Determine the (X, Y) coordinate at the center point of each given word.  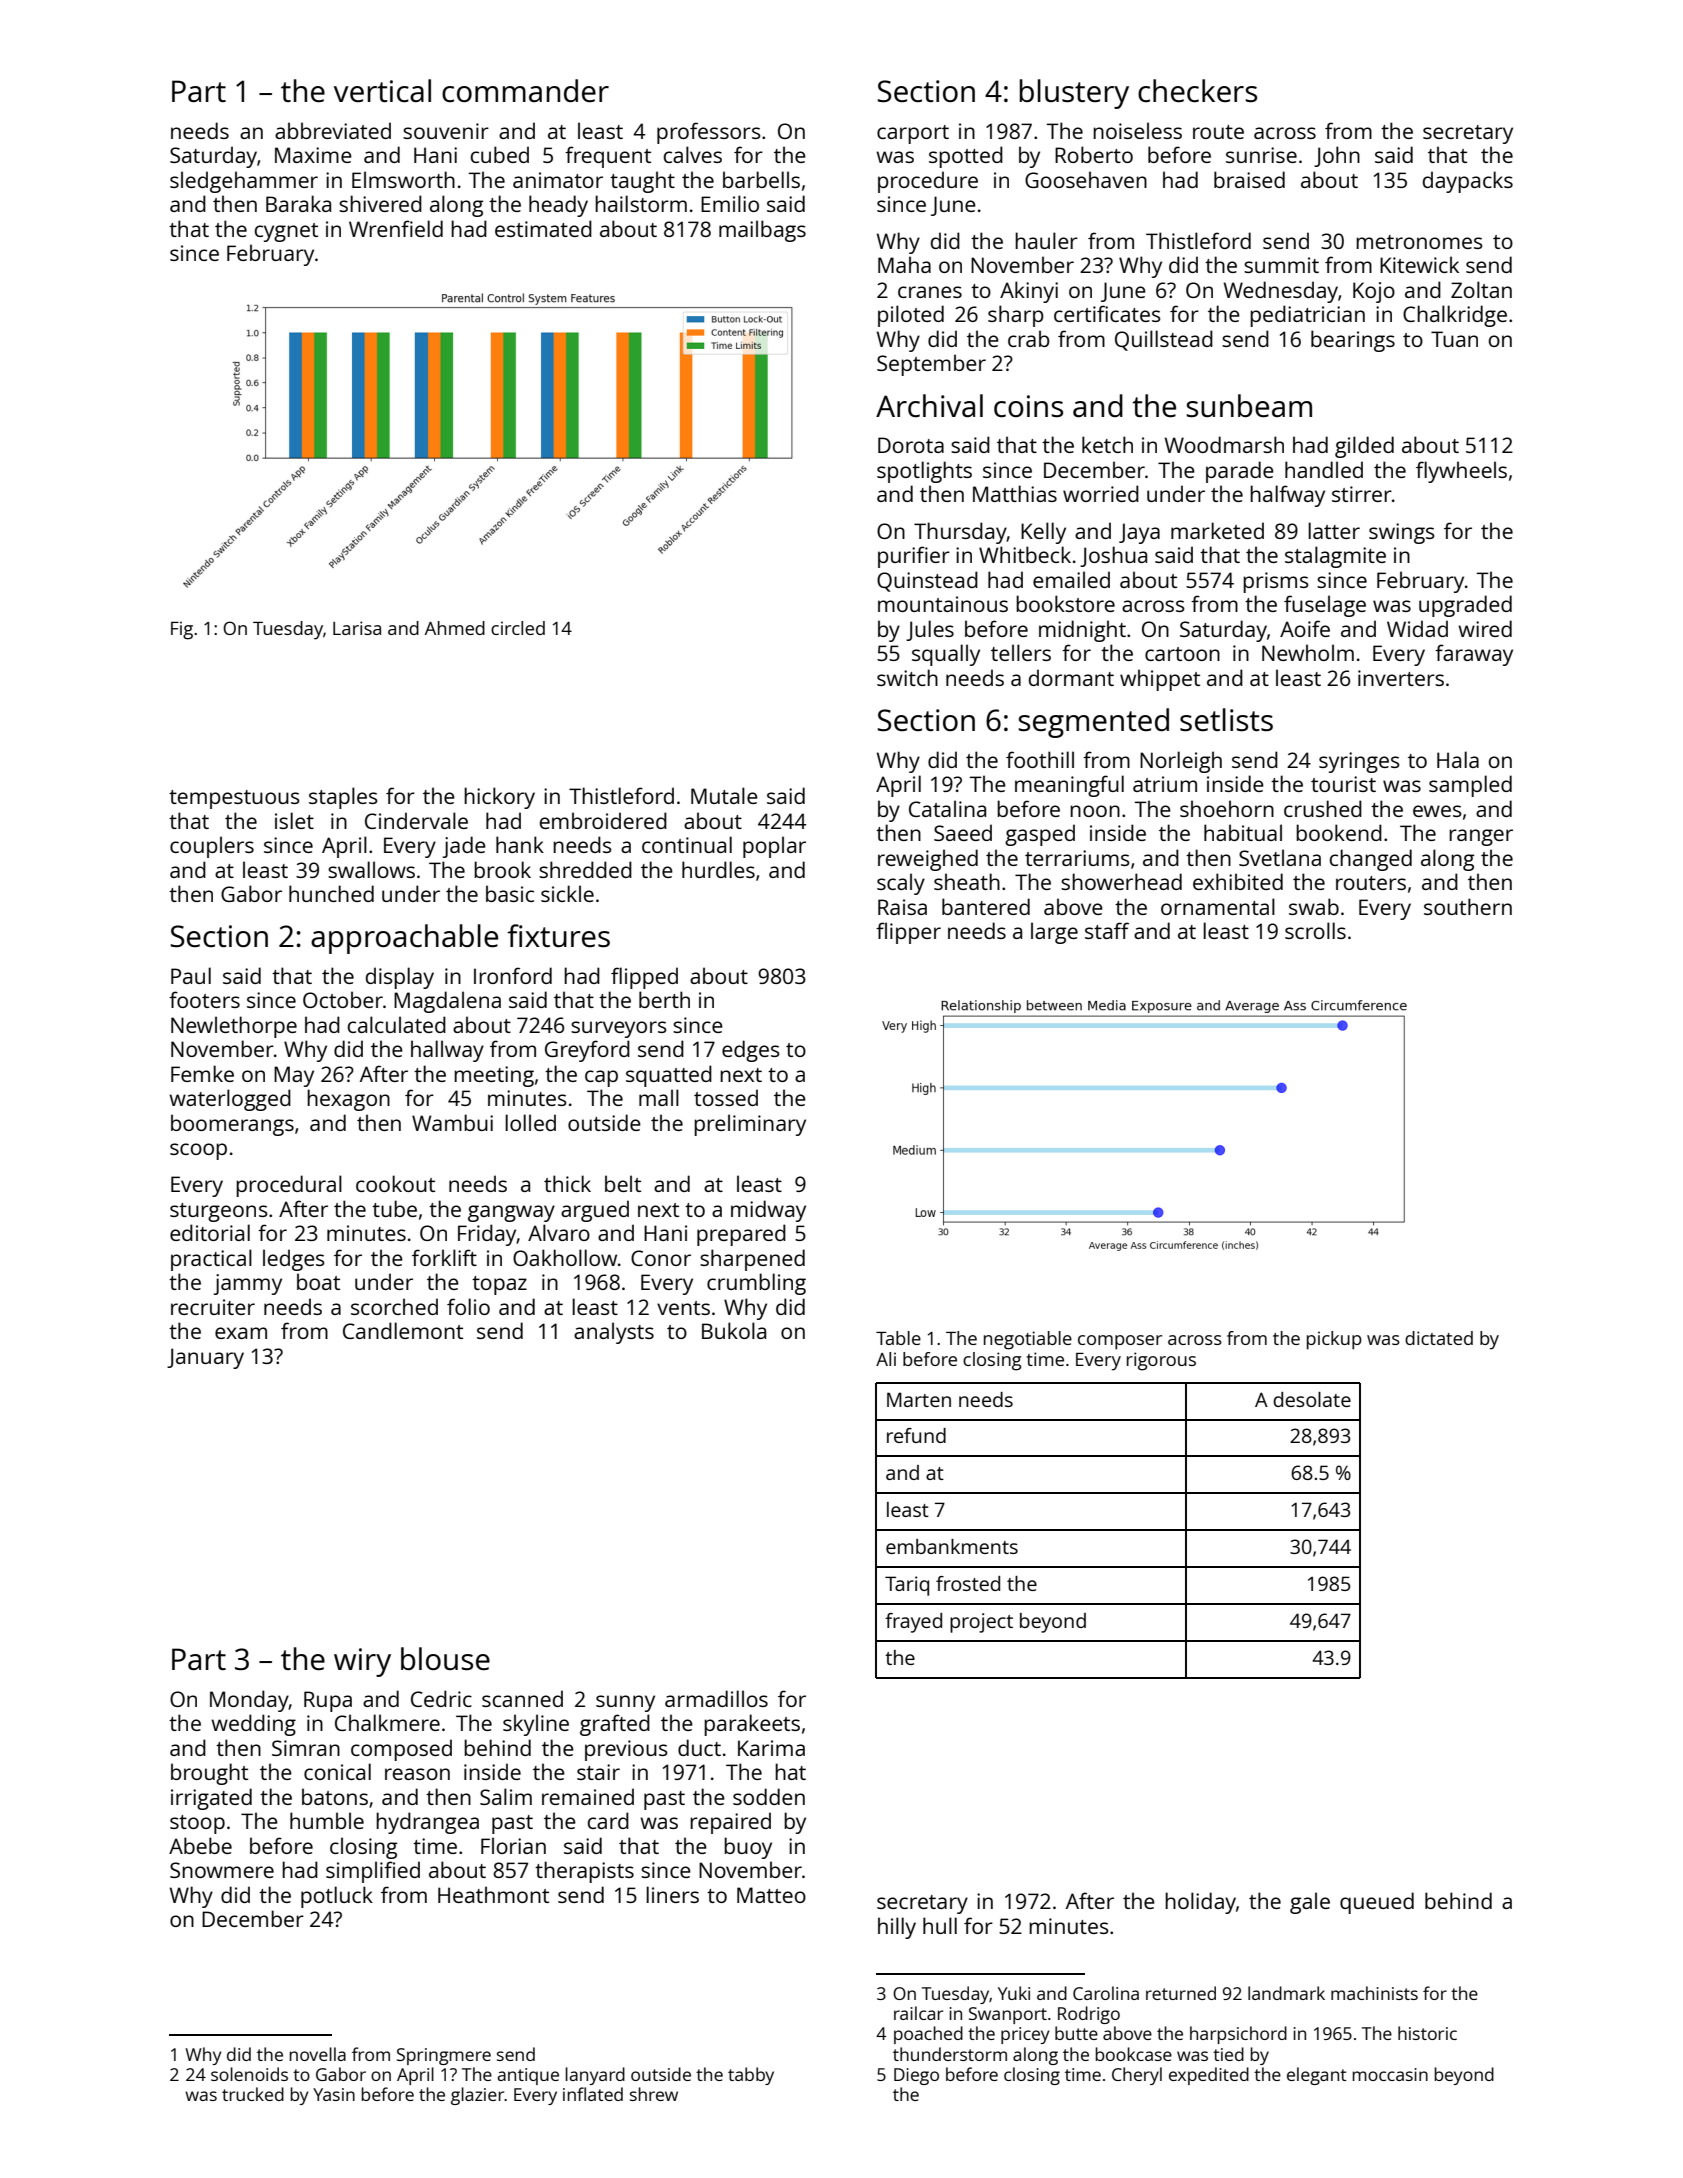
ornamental (1218, 906)
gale (1310, 1903)
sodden (769, 1796)
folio (468, 1306)
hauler (1046, 240)
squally (946, 655)
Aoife (1305, 628)
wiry (362, 1662)
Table (898, 1338)
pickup (1334, 1340)
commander (525, 91)
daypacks (1468, 182)
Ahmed (455, 628)
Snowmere (222, 1870)
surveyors (619, 1029)
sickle (567, 893)
